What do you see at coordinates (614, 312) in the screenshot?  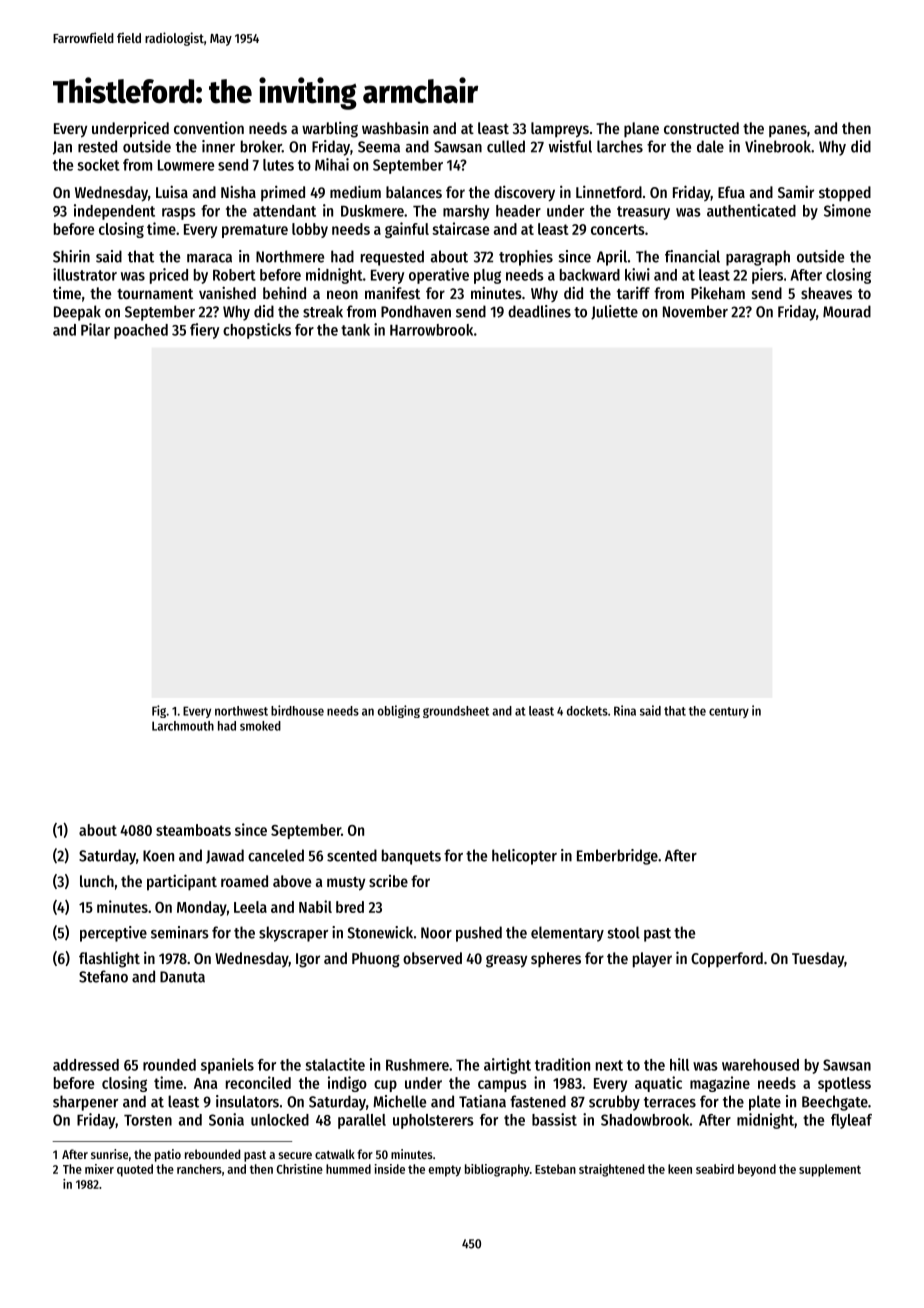 I see `Juliette` at bounding box center [614, 312].
